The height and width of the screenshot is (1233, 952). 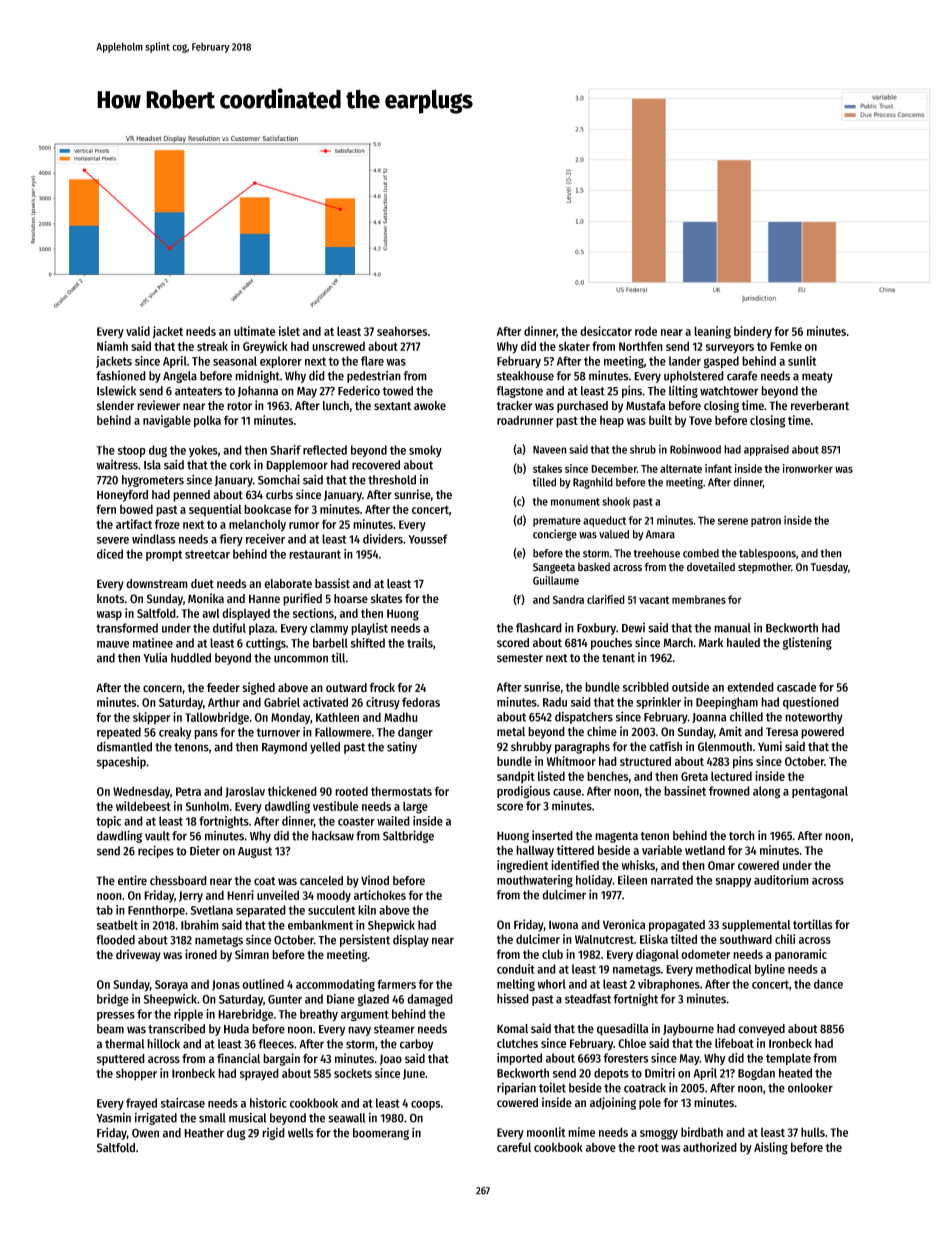 I want to click on rigid, so click(x=273, y=1134).
